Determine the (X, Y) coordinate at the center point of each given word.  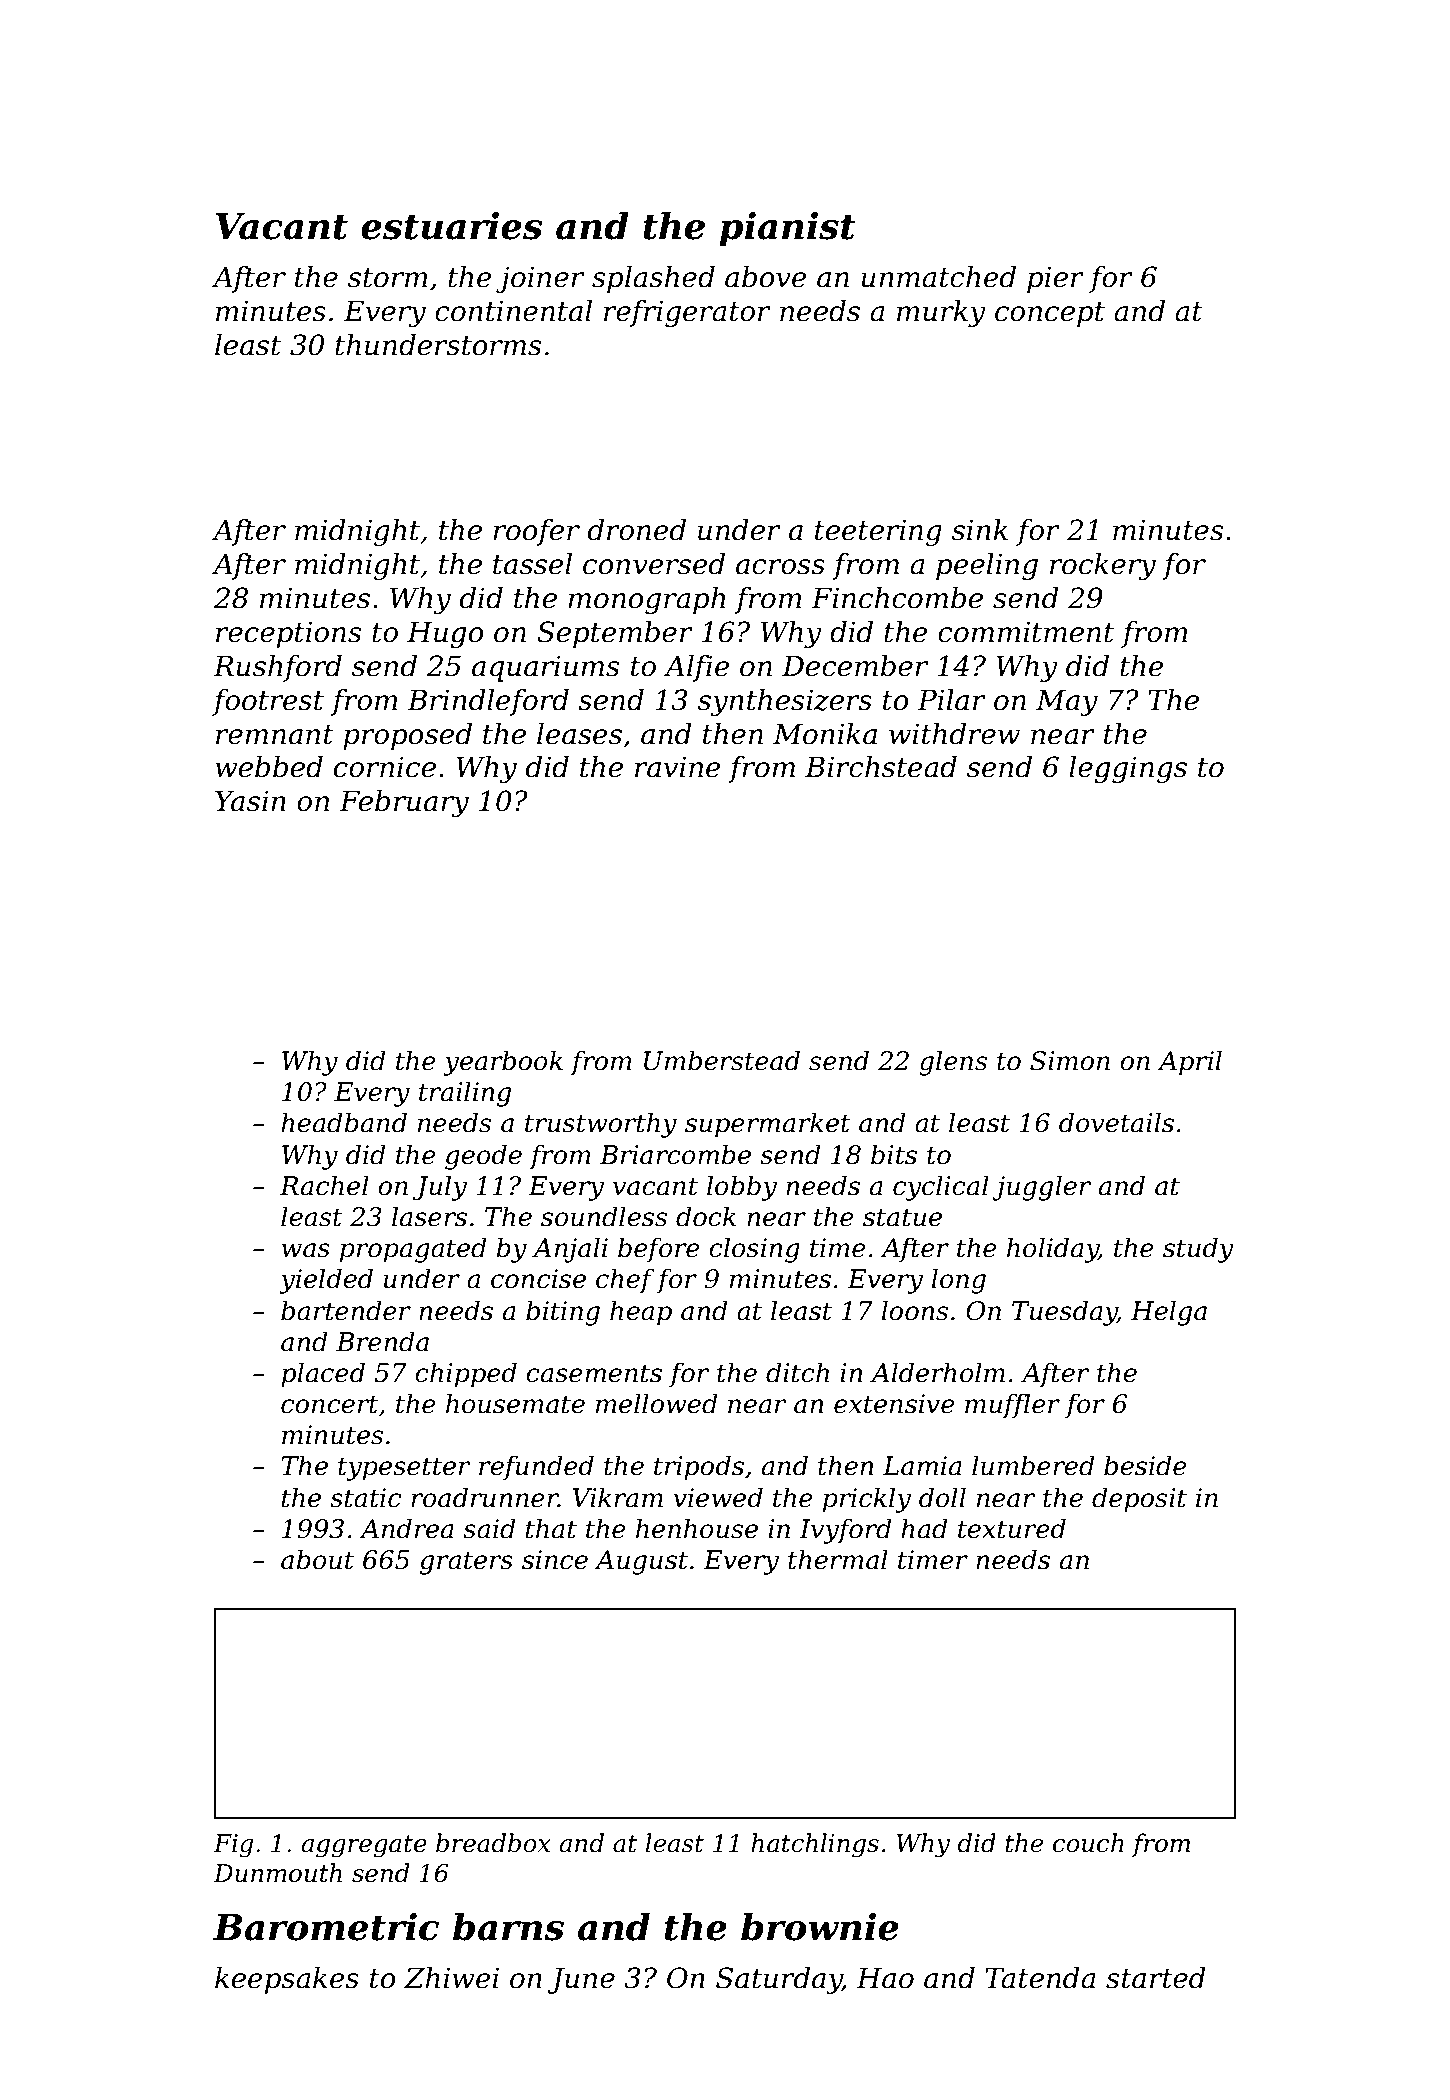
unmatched (938, 277)
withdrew (954, 734)
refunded (536, 1468)
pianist (787, 229)
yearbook (503, 1063)
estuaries (452, 226)
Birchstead (881, 767)
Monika (825, 734)
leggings (1128, 769)
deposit (1139, 1500)
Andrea (406, 1528)
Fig (233, 1846)
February (404, 803)
